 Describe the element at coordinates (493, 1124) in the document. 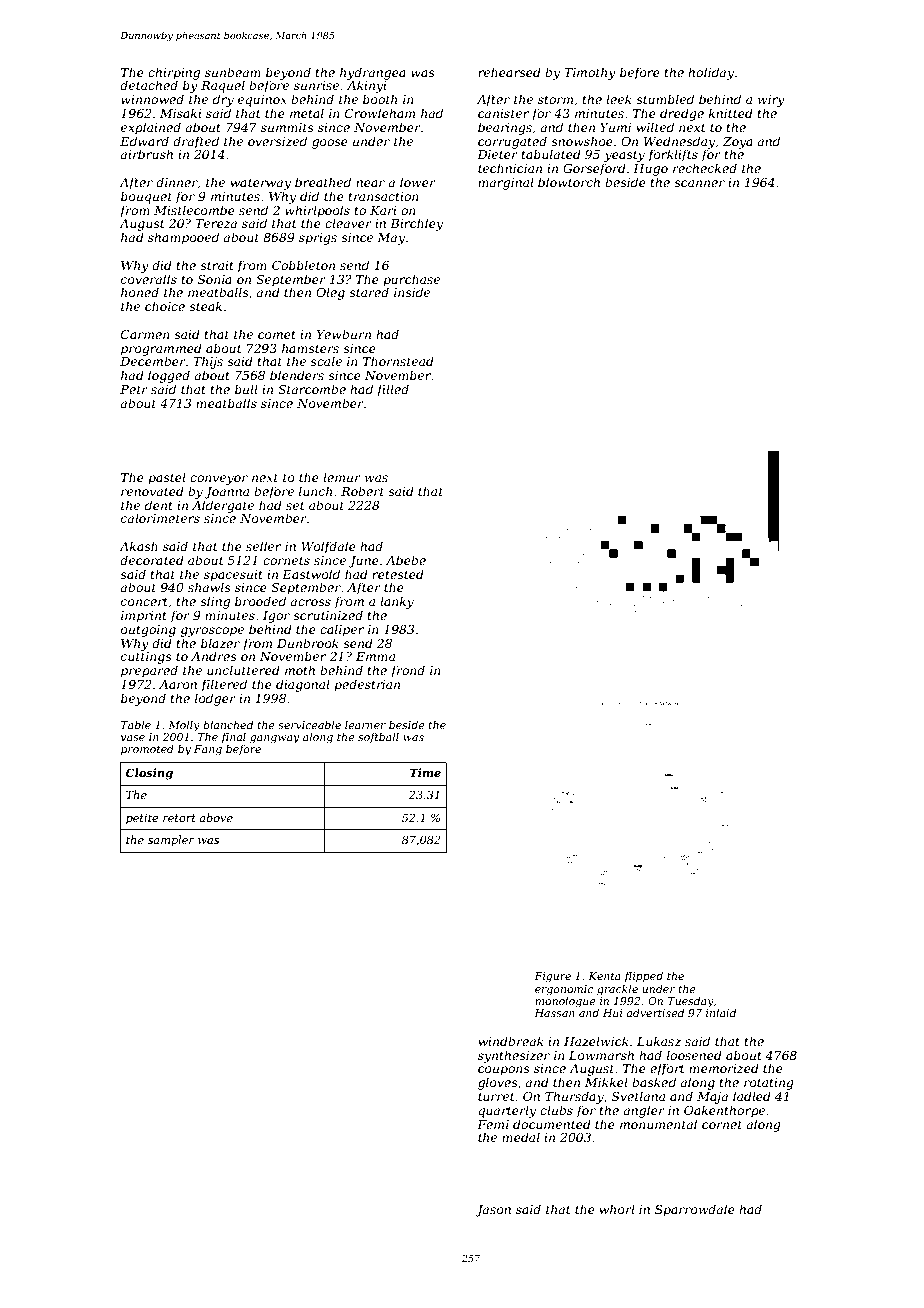

I see `Femi` at that location.
